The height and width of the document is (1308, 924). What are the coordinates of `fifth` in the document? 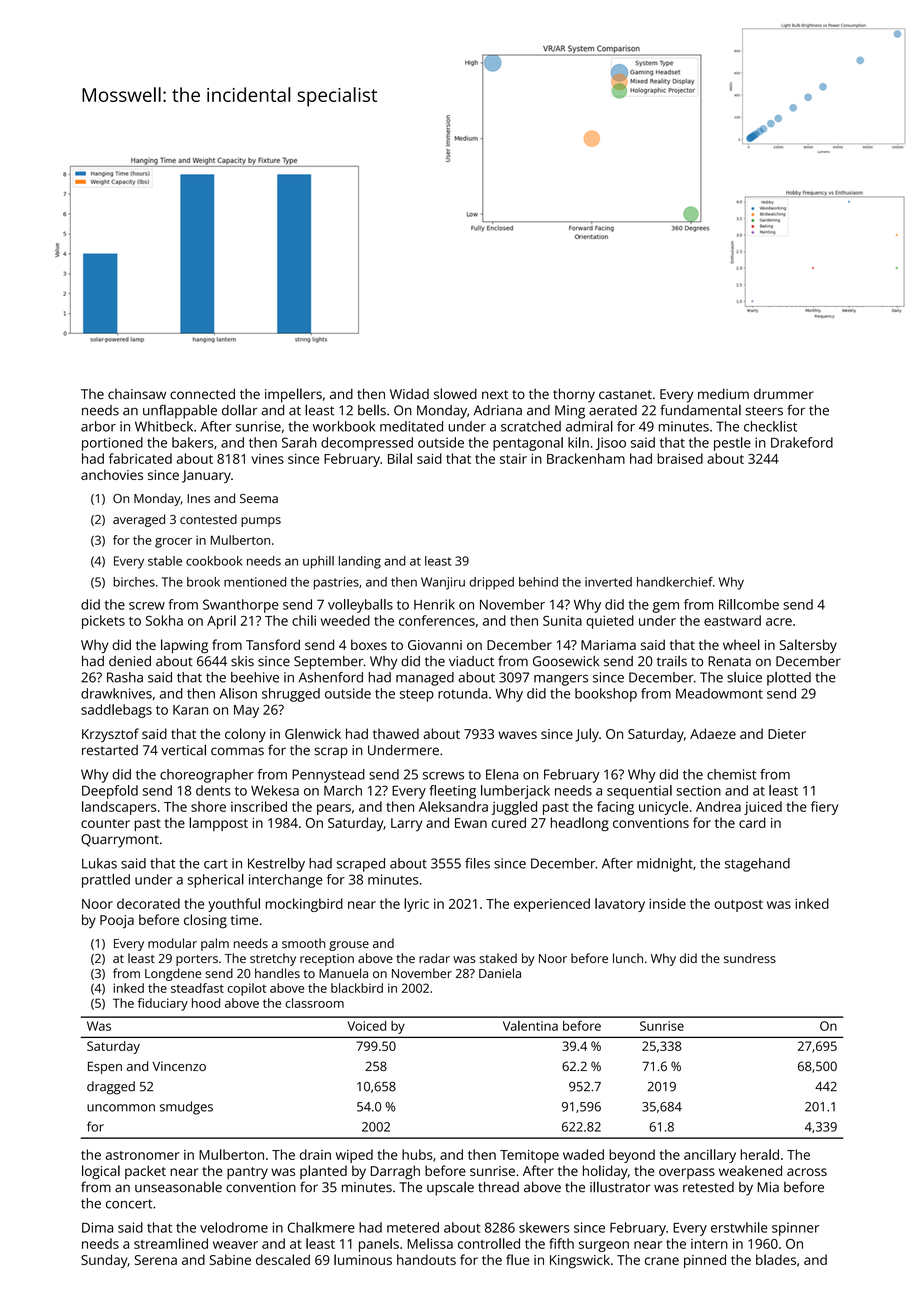 It's located at (561, 1243).
